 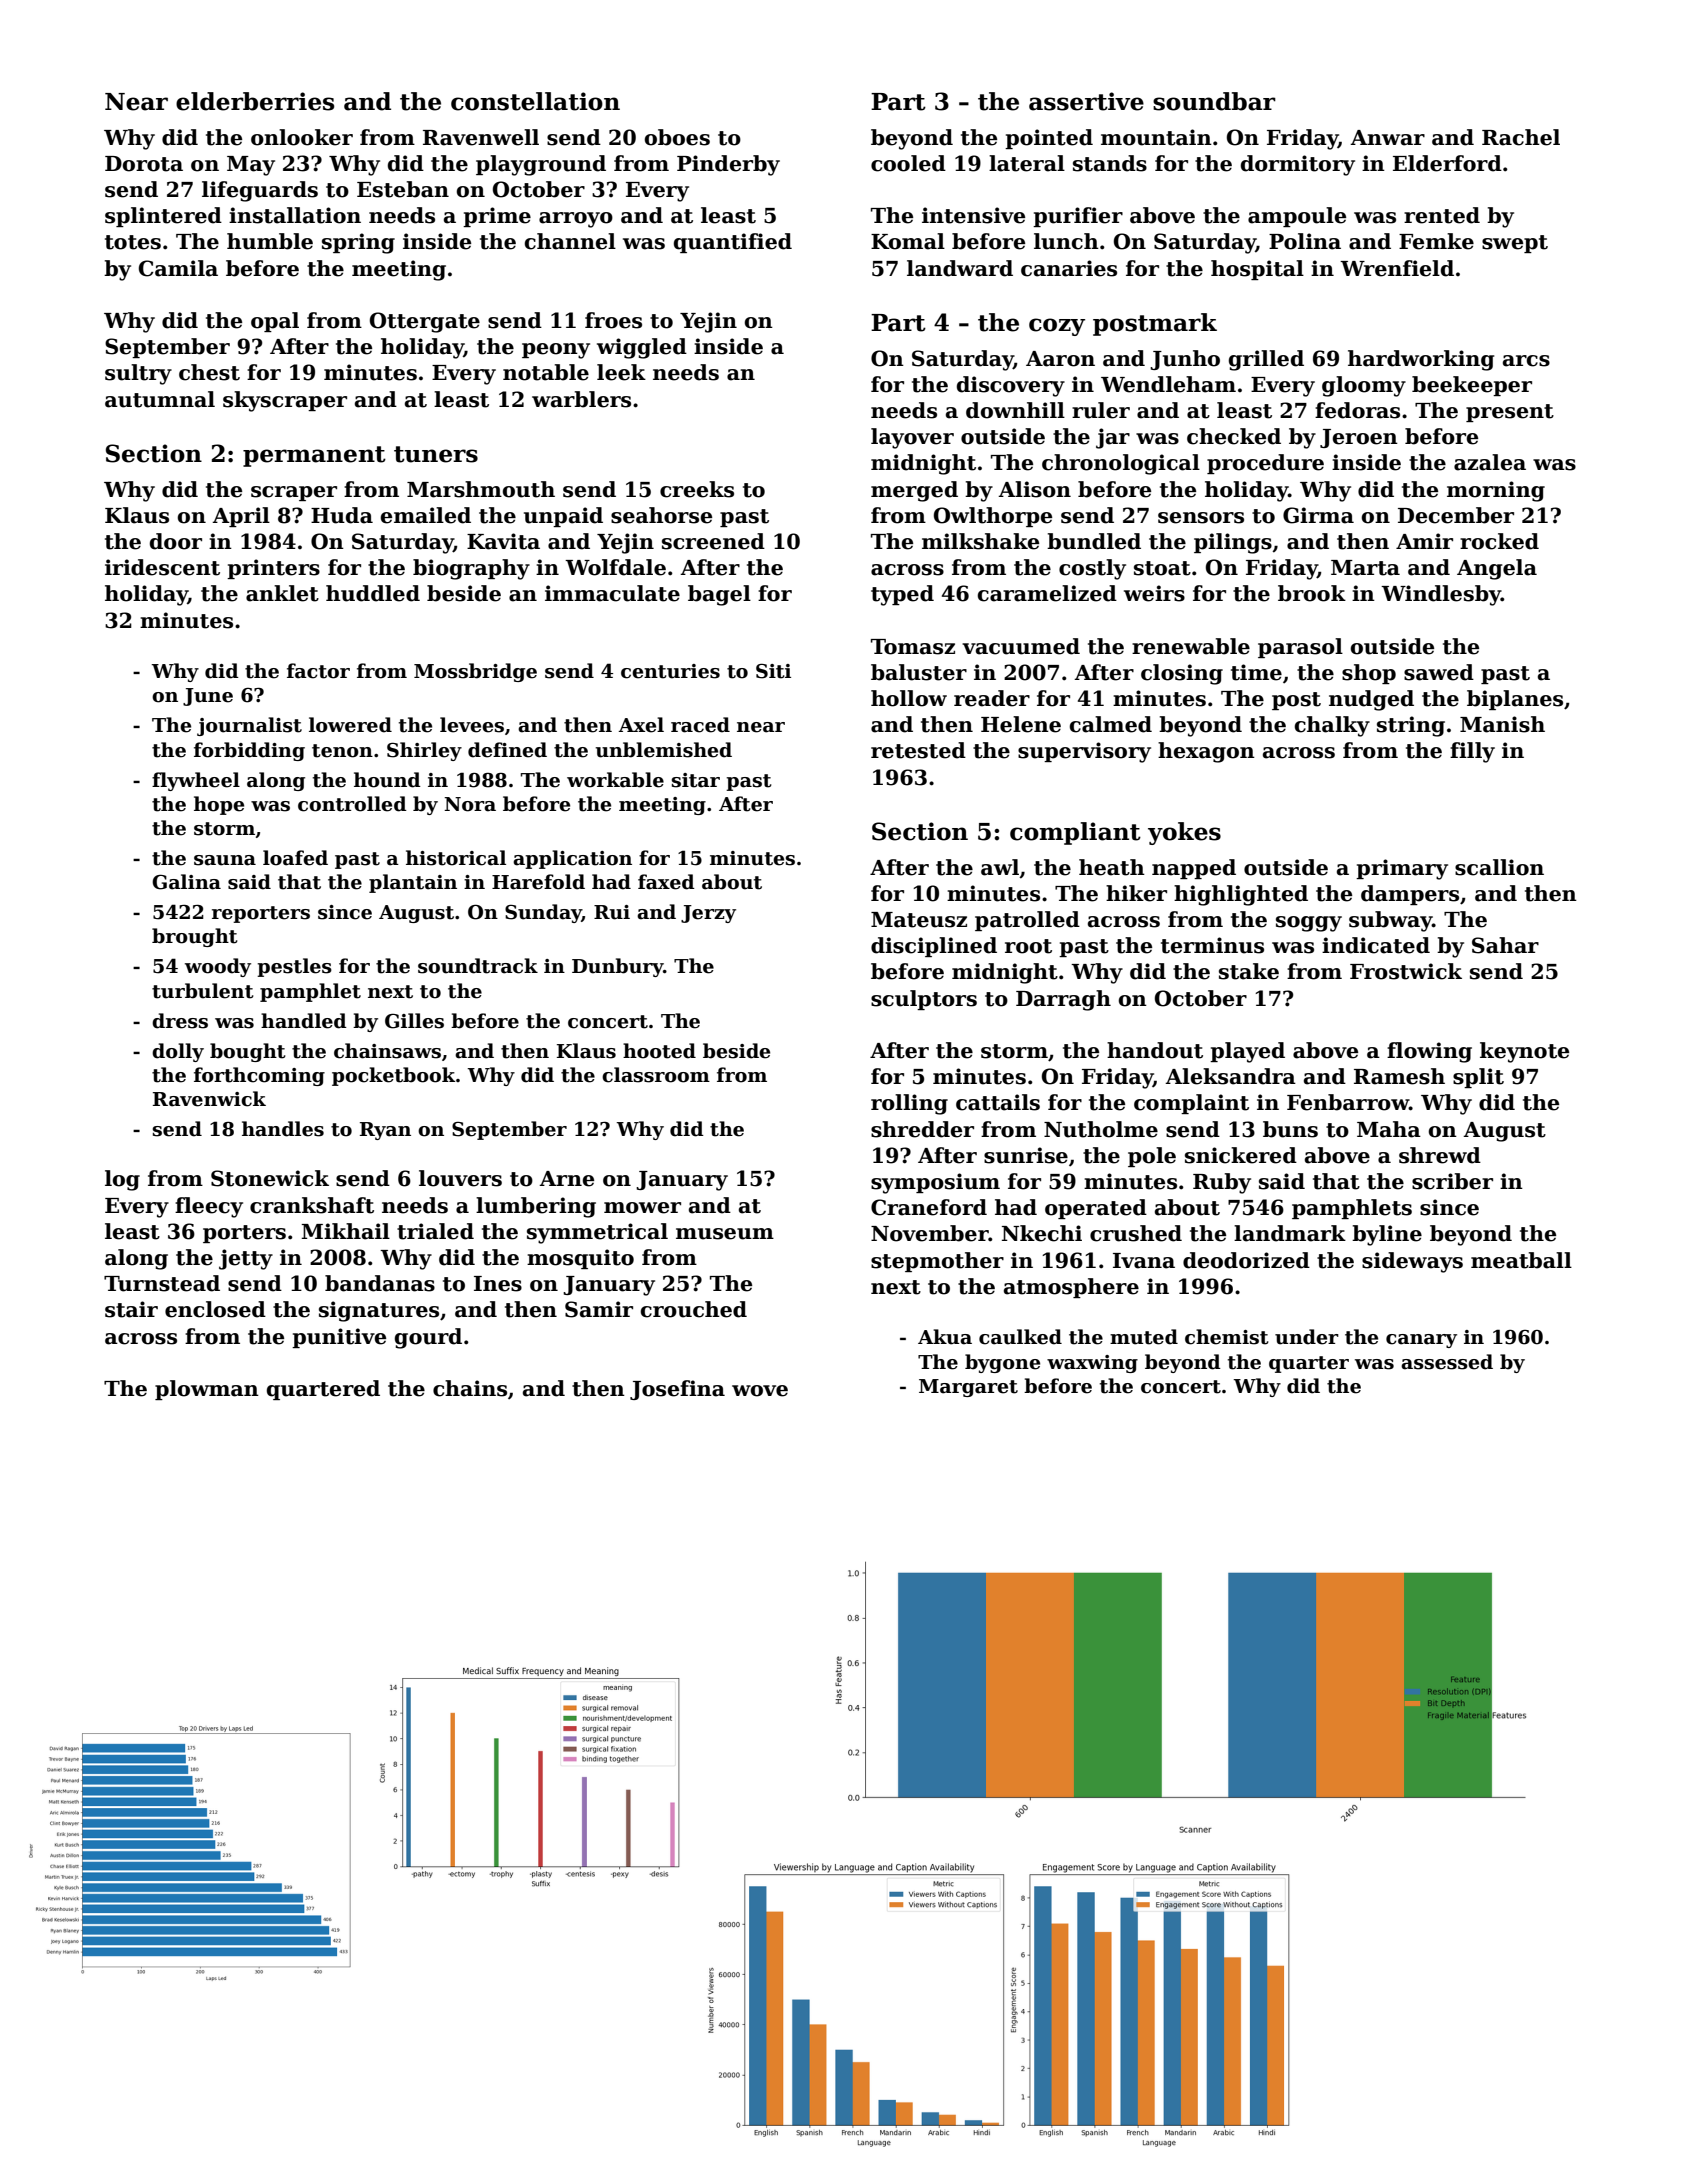 What do you see at coordinates (1397, 268) in the screenshot?
I see `Wrenfield` at bounding box center [1397, 268].
